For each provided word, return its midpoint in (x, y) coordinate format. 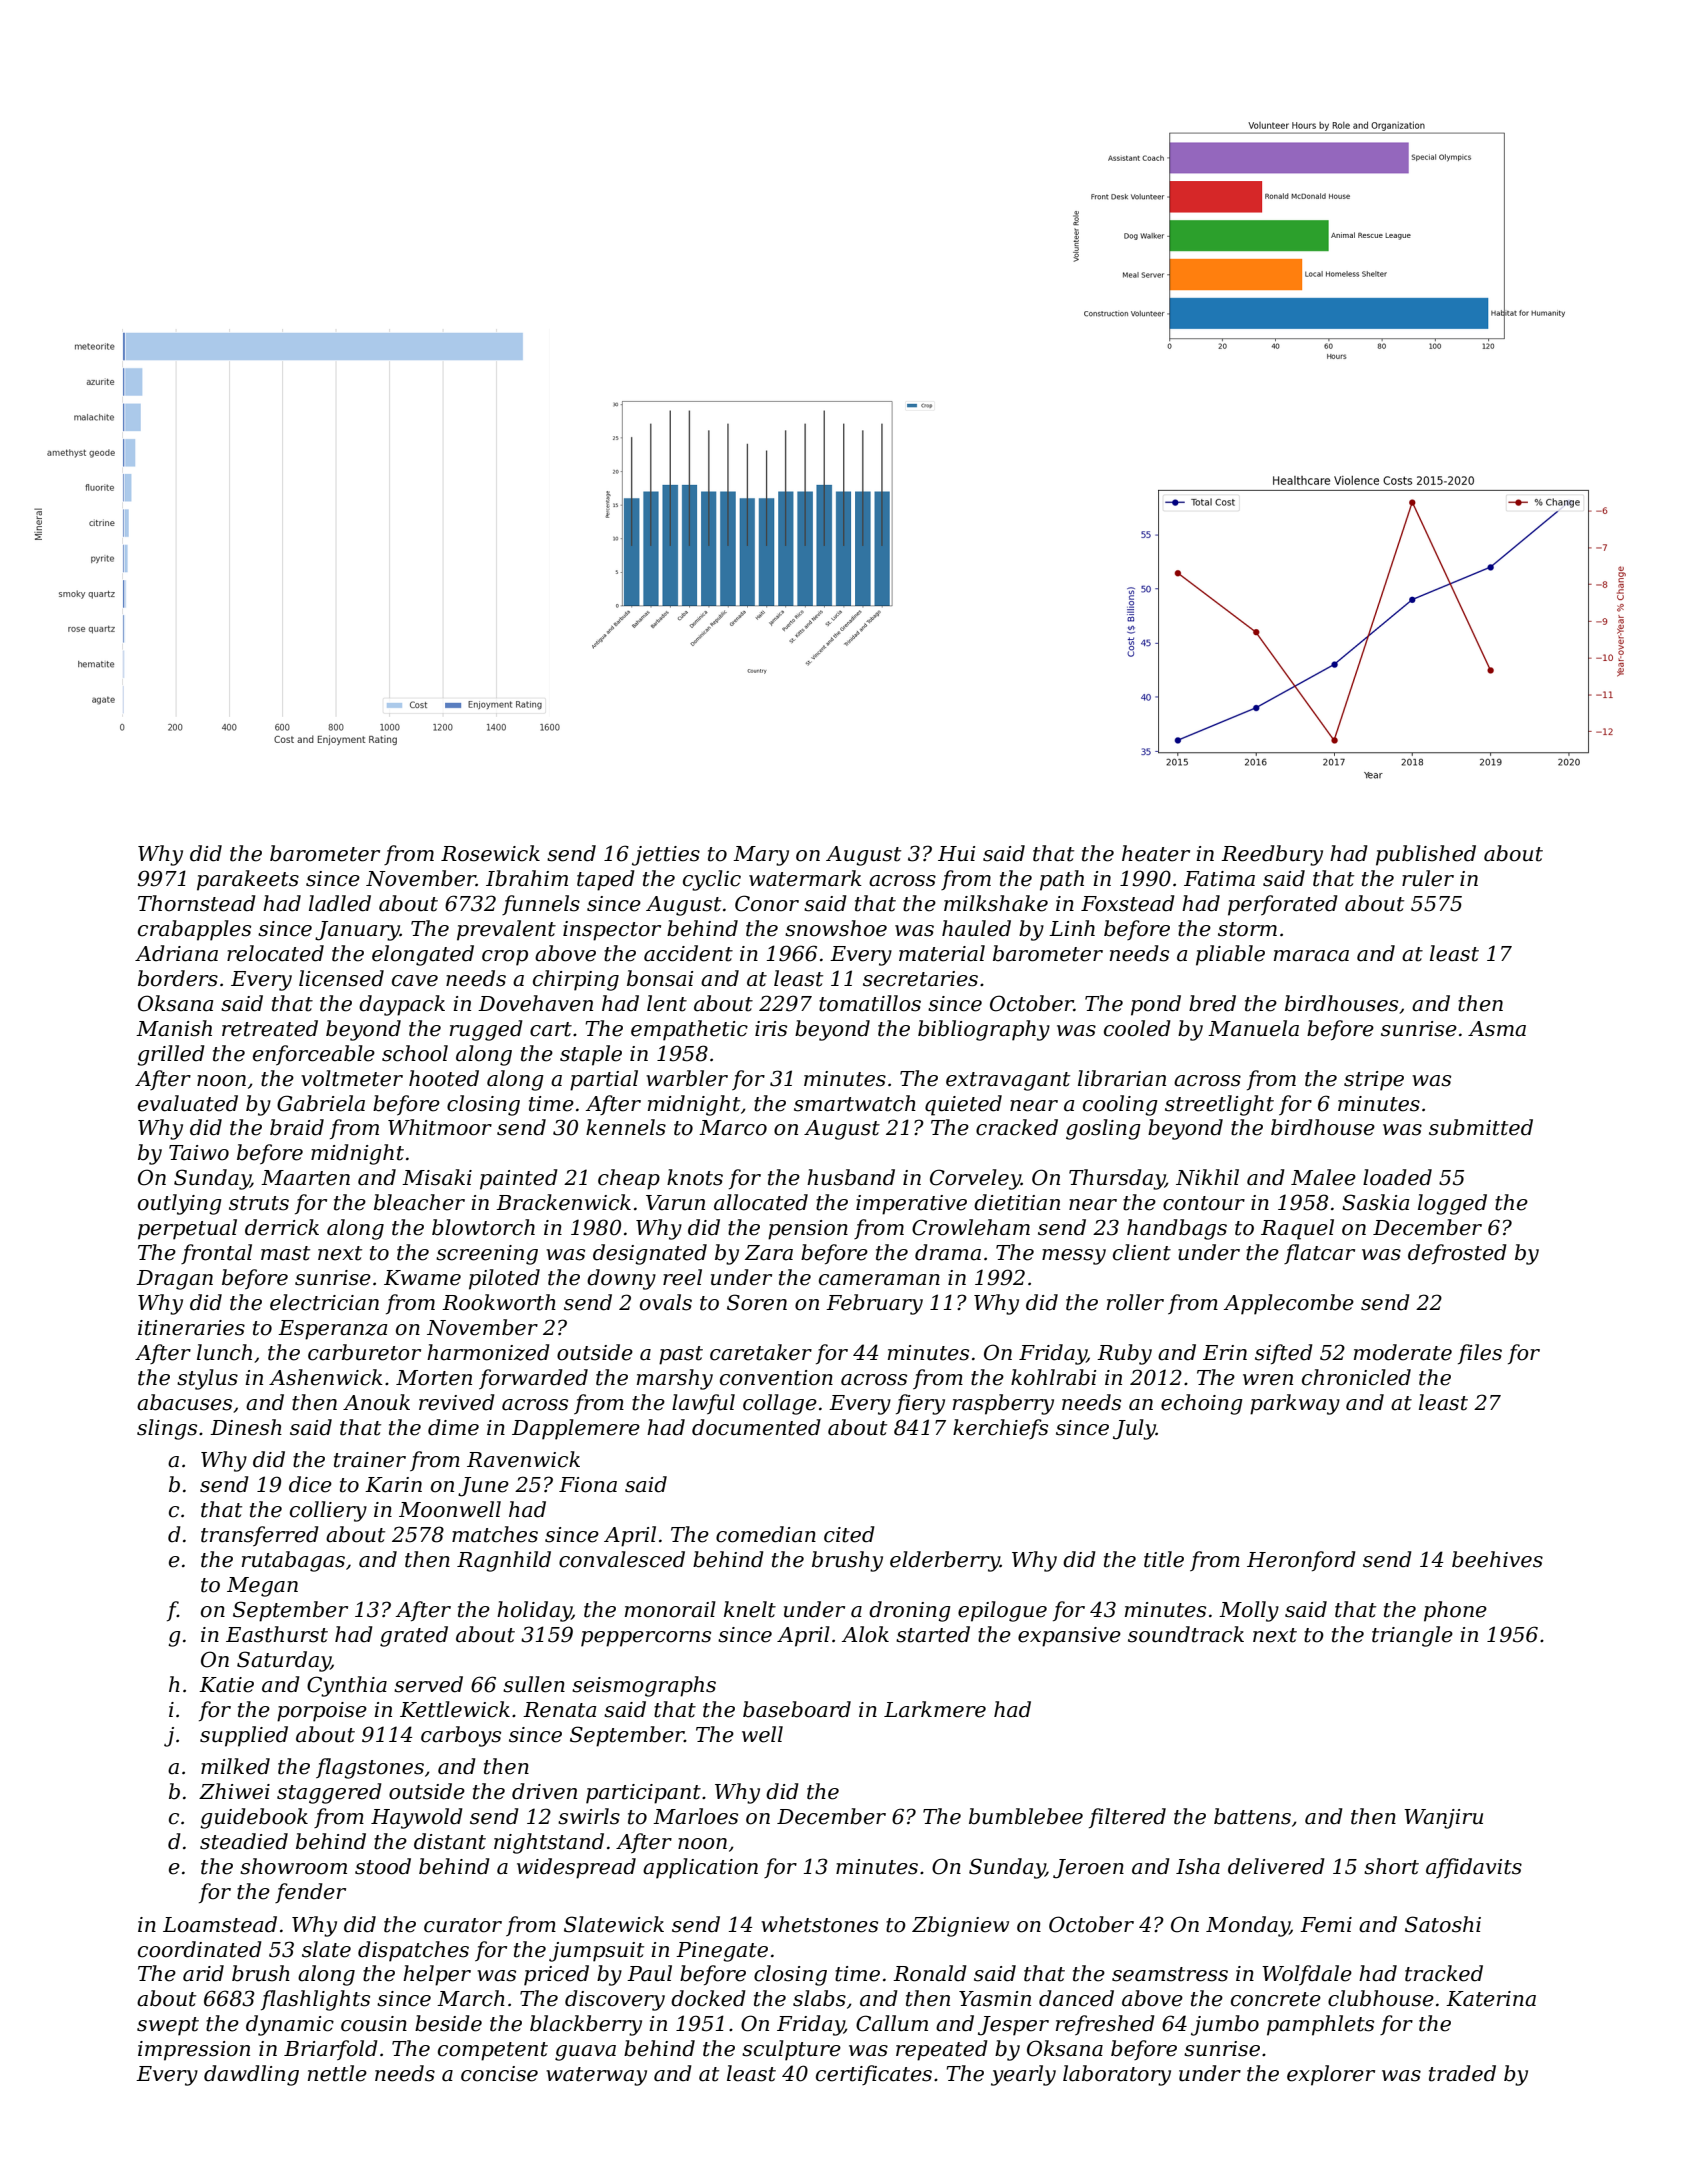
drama (948, 1252)
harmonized (488, 1352)
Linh (1072, 928)
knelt (750, 1609)
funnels (541, 905)
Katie (226, 1685)
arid (203, 1973)
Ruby (1124, 1354)
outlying (180, 1204)
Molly (1249, 1611)
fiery (920, 1404)
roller (1135, 1302)
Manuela (1253, 1028)
